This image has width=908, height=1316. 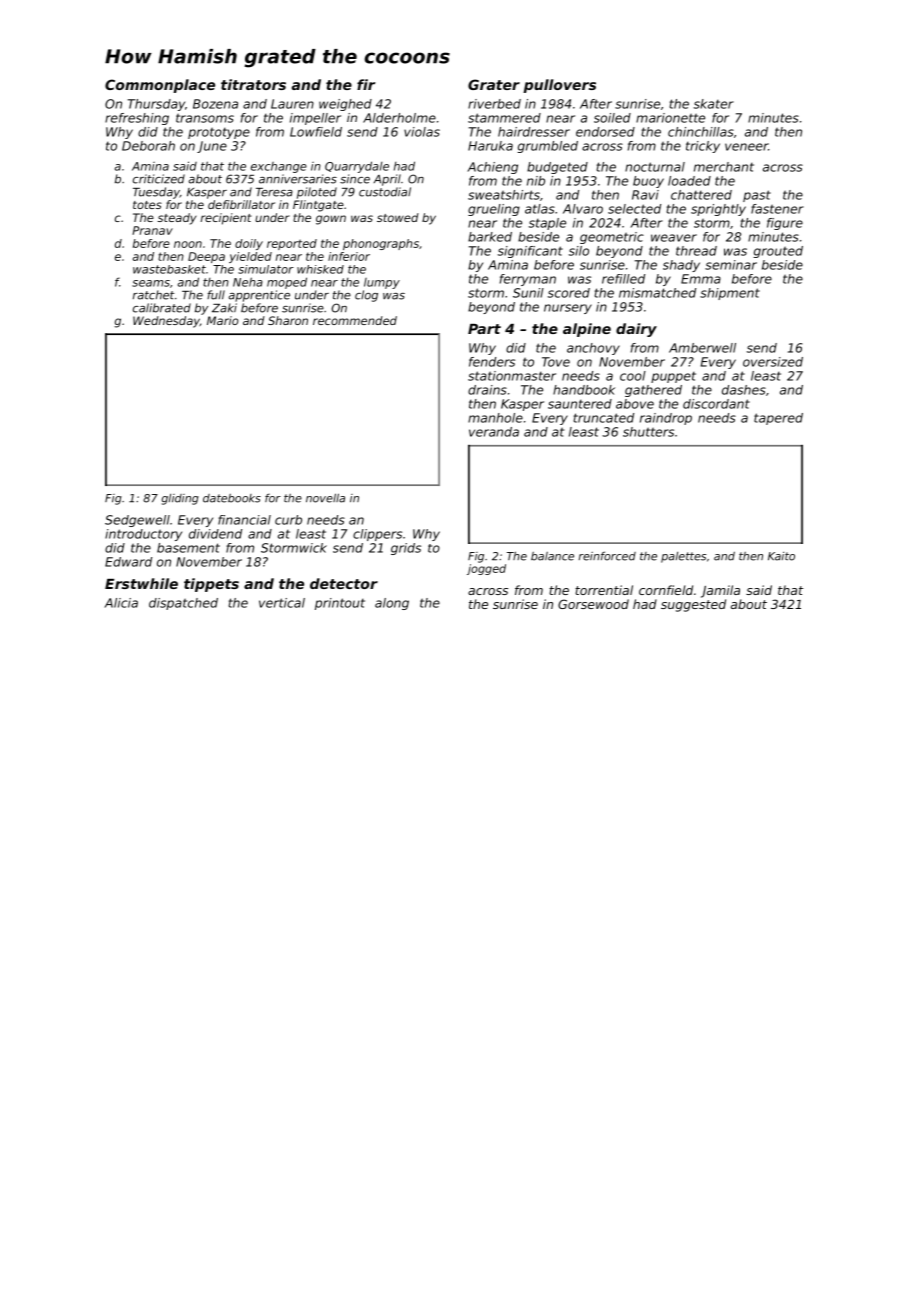 What do you see at coordinates (730, 294) in the image?
I see `shipment` at bounding box center [730, 294].
